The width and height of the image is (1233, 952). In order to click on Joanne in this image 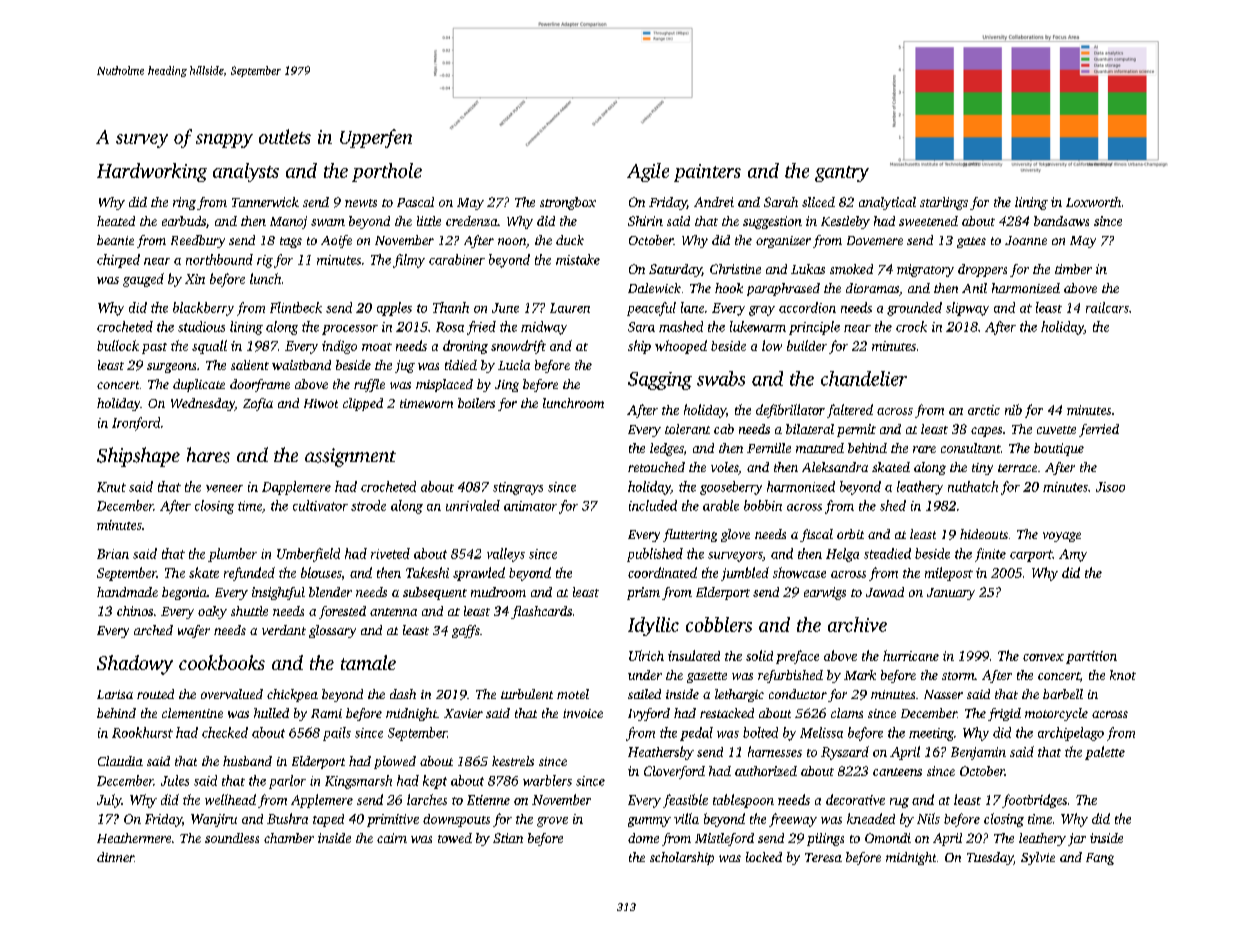, I will do `click(1026, 240)`.
